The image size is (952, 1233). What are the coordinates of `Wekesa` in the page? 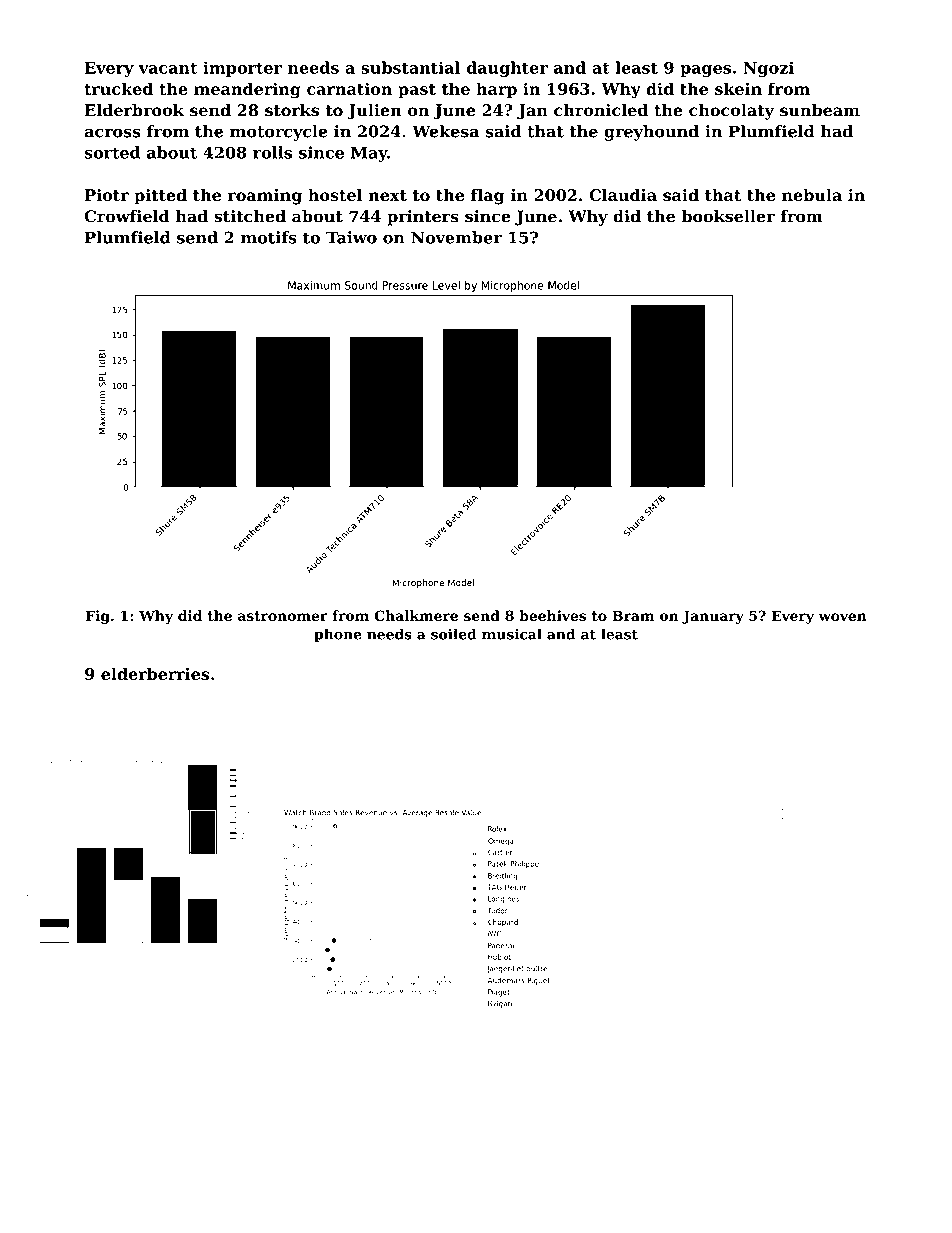 It's located at (445, 131).
